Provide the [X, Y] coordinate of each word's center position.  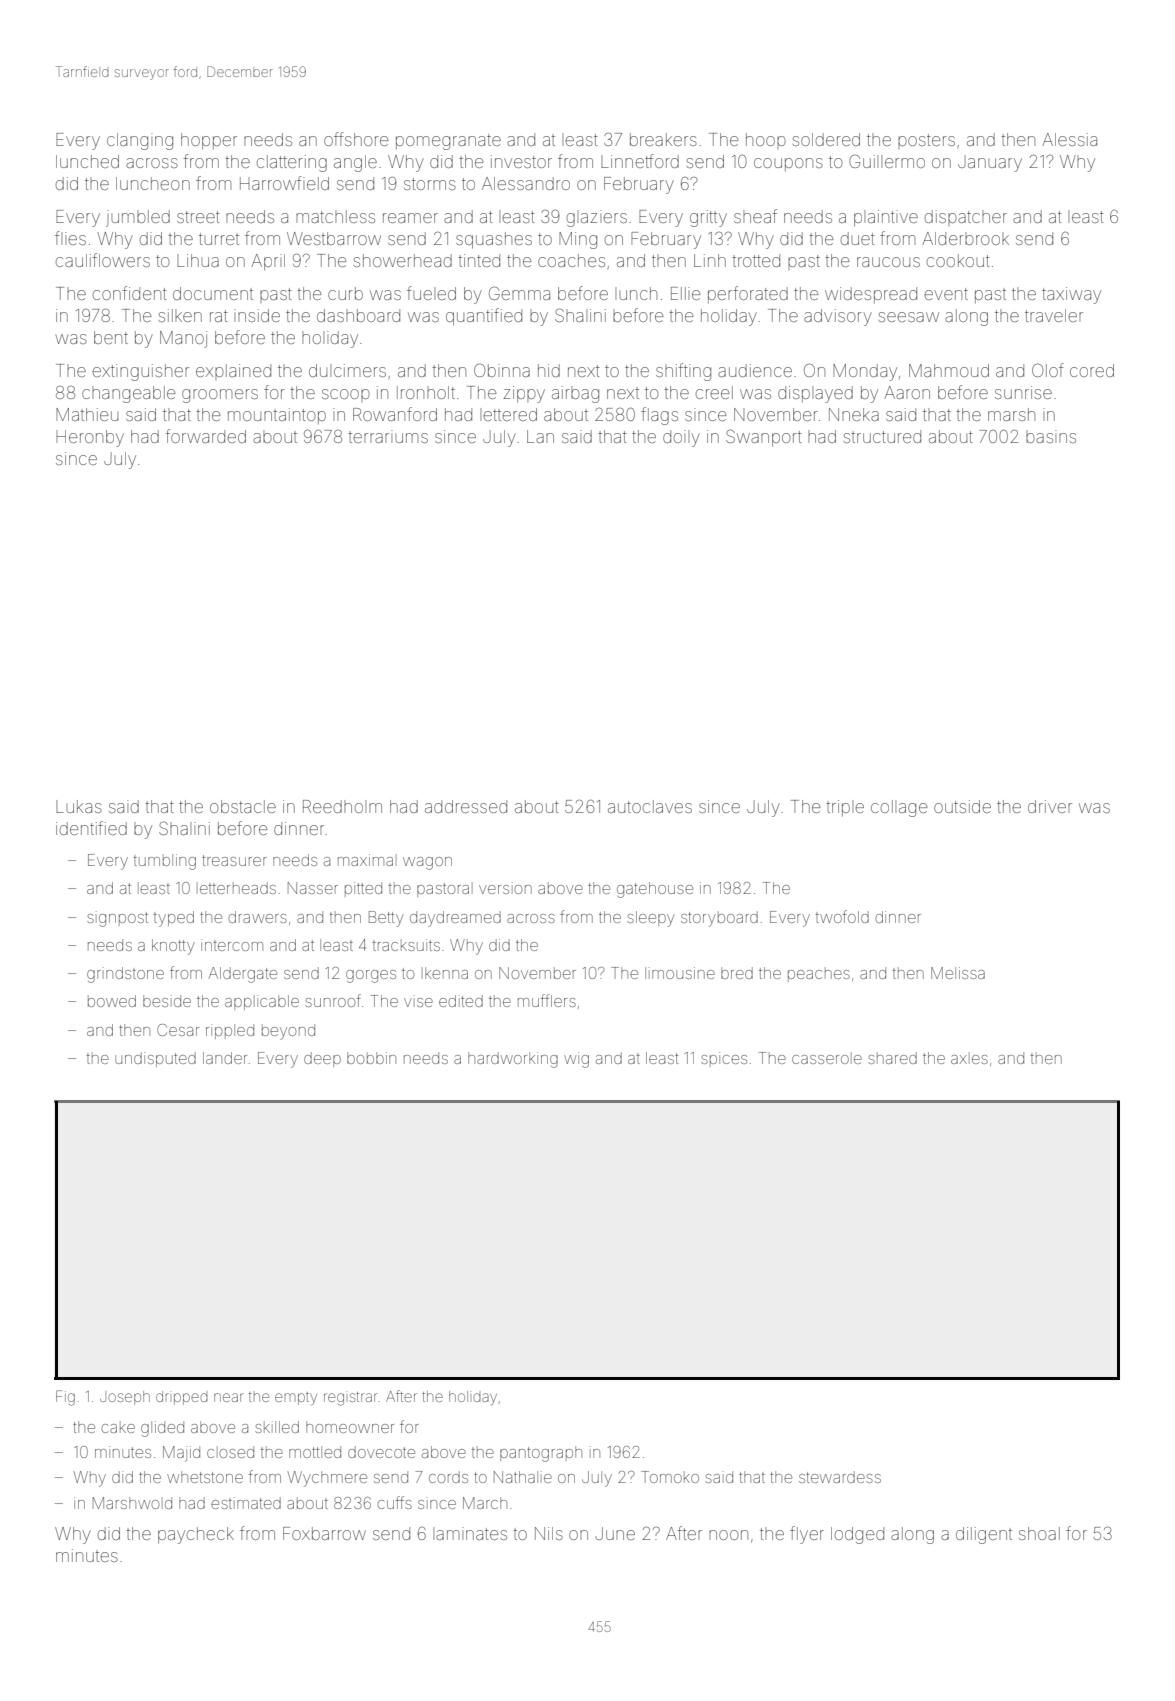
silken [180, 315]
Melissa [958, 973]
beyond [288, 1032]
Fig [65, 1398]
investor [521, 161]
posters [926, 141]
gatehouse [655, 890]
